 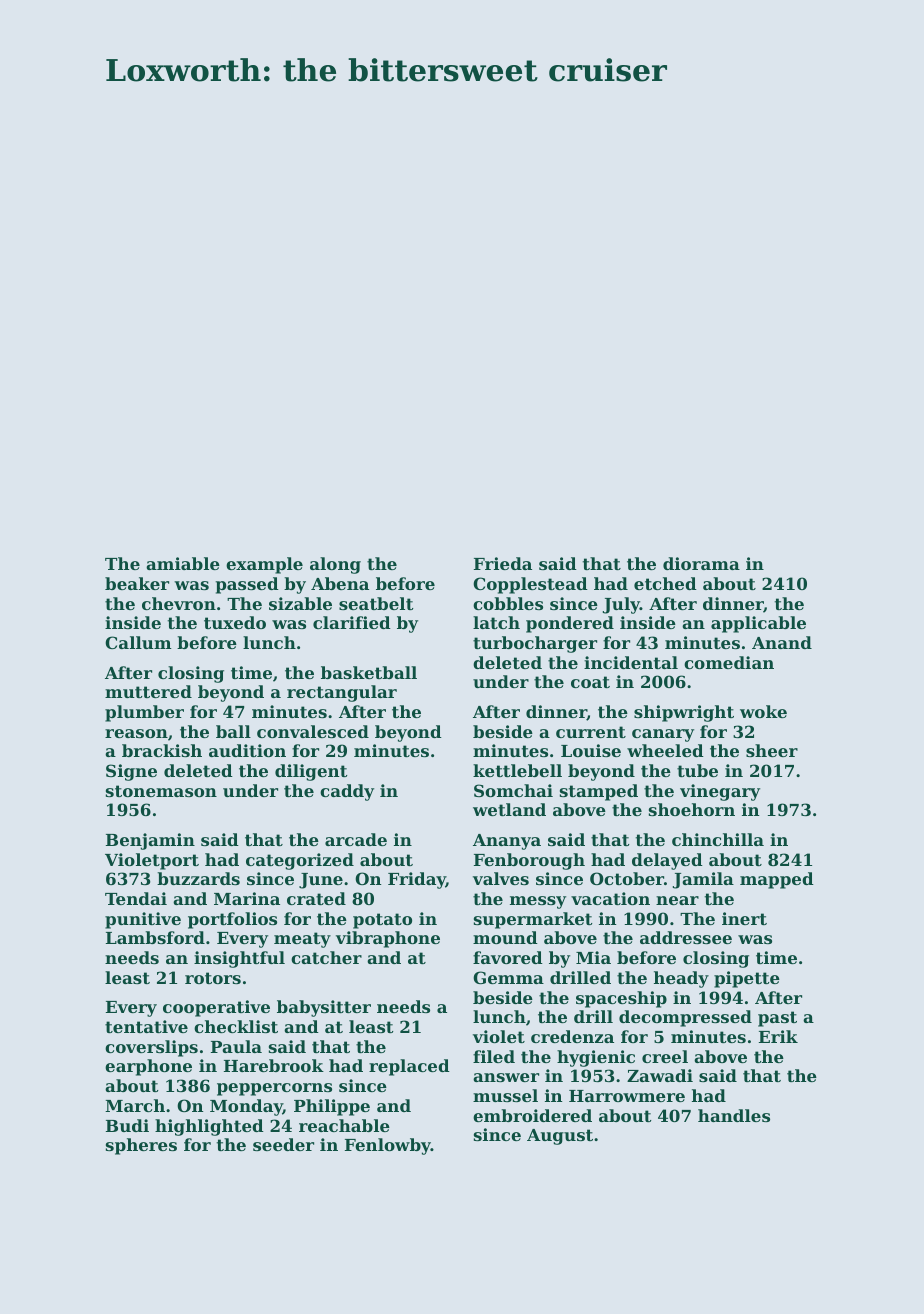 What do you see at coordinates (734, 1115) in the screenshot?
I see `handles` at bounding box center [734, 1115].
